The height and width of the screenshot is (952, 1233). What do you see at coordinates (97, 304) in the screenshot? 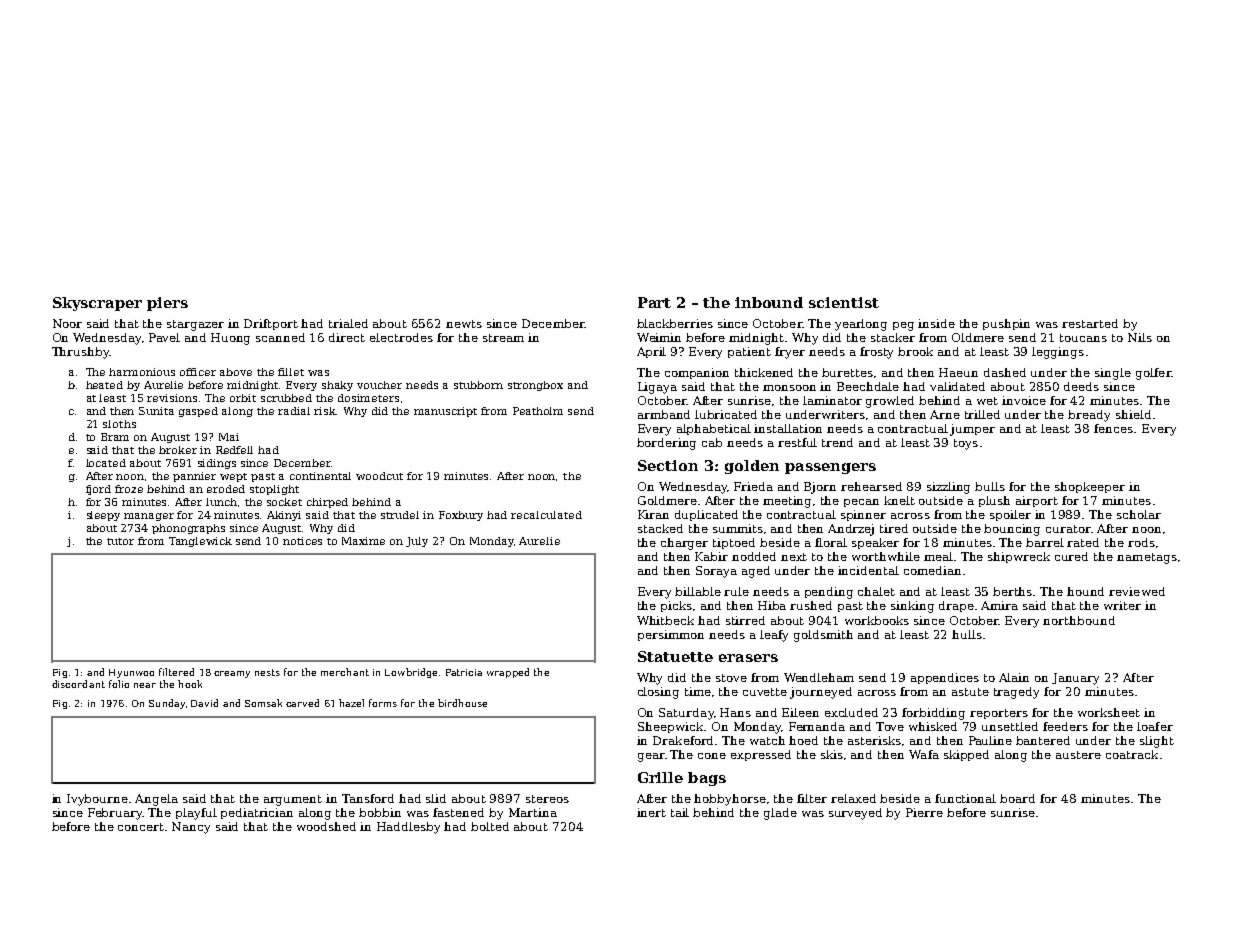
I see `Skyscraper` at bounding box center [97, 304].
